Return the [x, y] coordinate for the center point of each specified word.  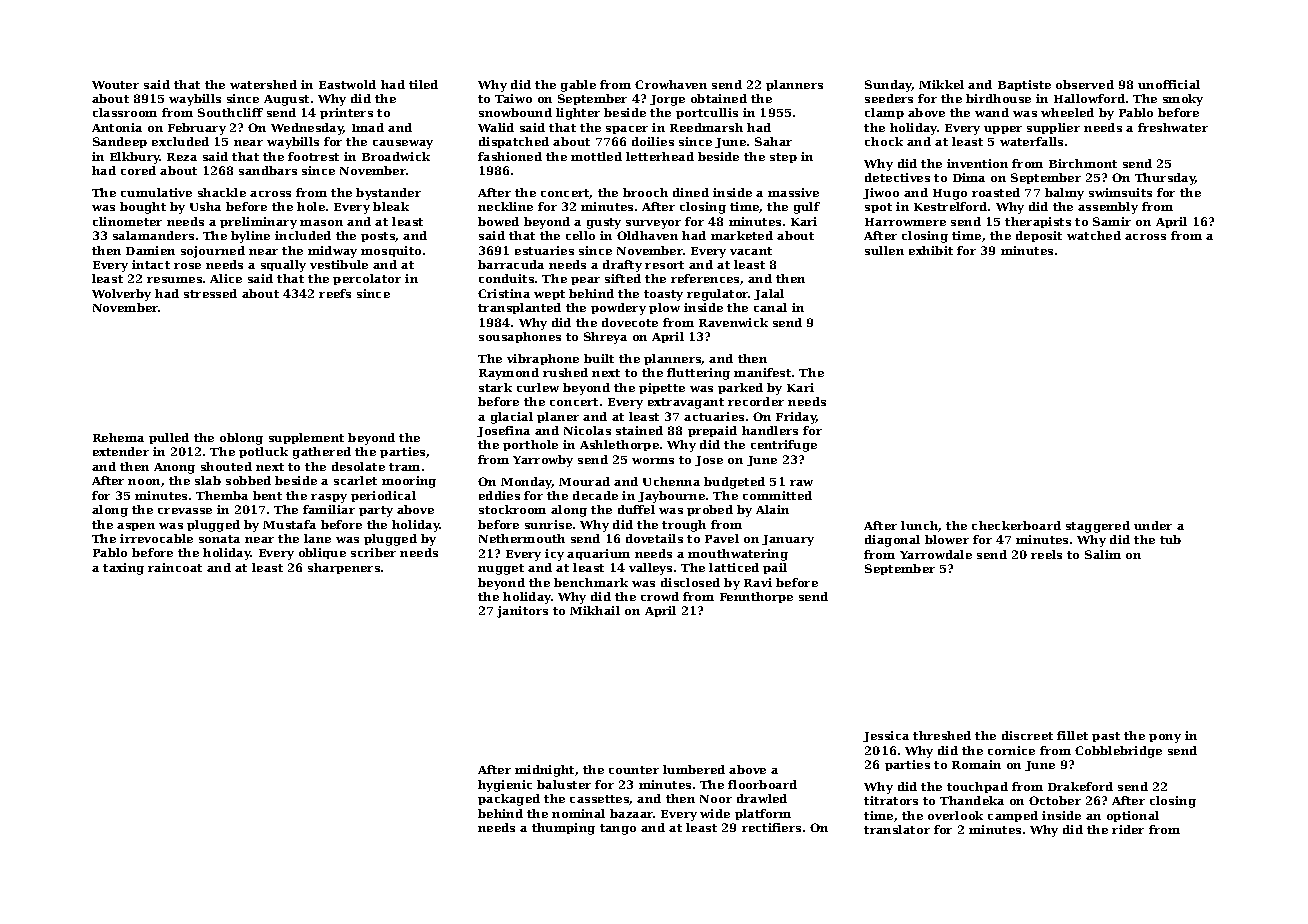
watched [1094, 235]
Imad [368, 127]
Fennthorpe [756, 597]
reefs [335, 293]
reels [1046, 554]
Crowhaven [671, 84]
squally [283, 266]
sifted [623, 278]
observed [1085, 84]
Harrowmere [905, 222]
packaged [509, 800]
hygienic [505, 786]
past [1106, 737]
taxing [123, 569]
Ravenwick [733, 322]
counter [634, 770]
